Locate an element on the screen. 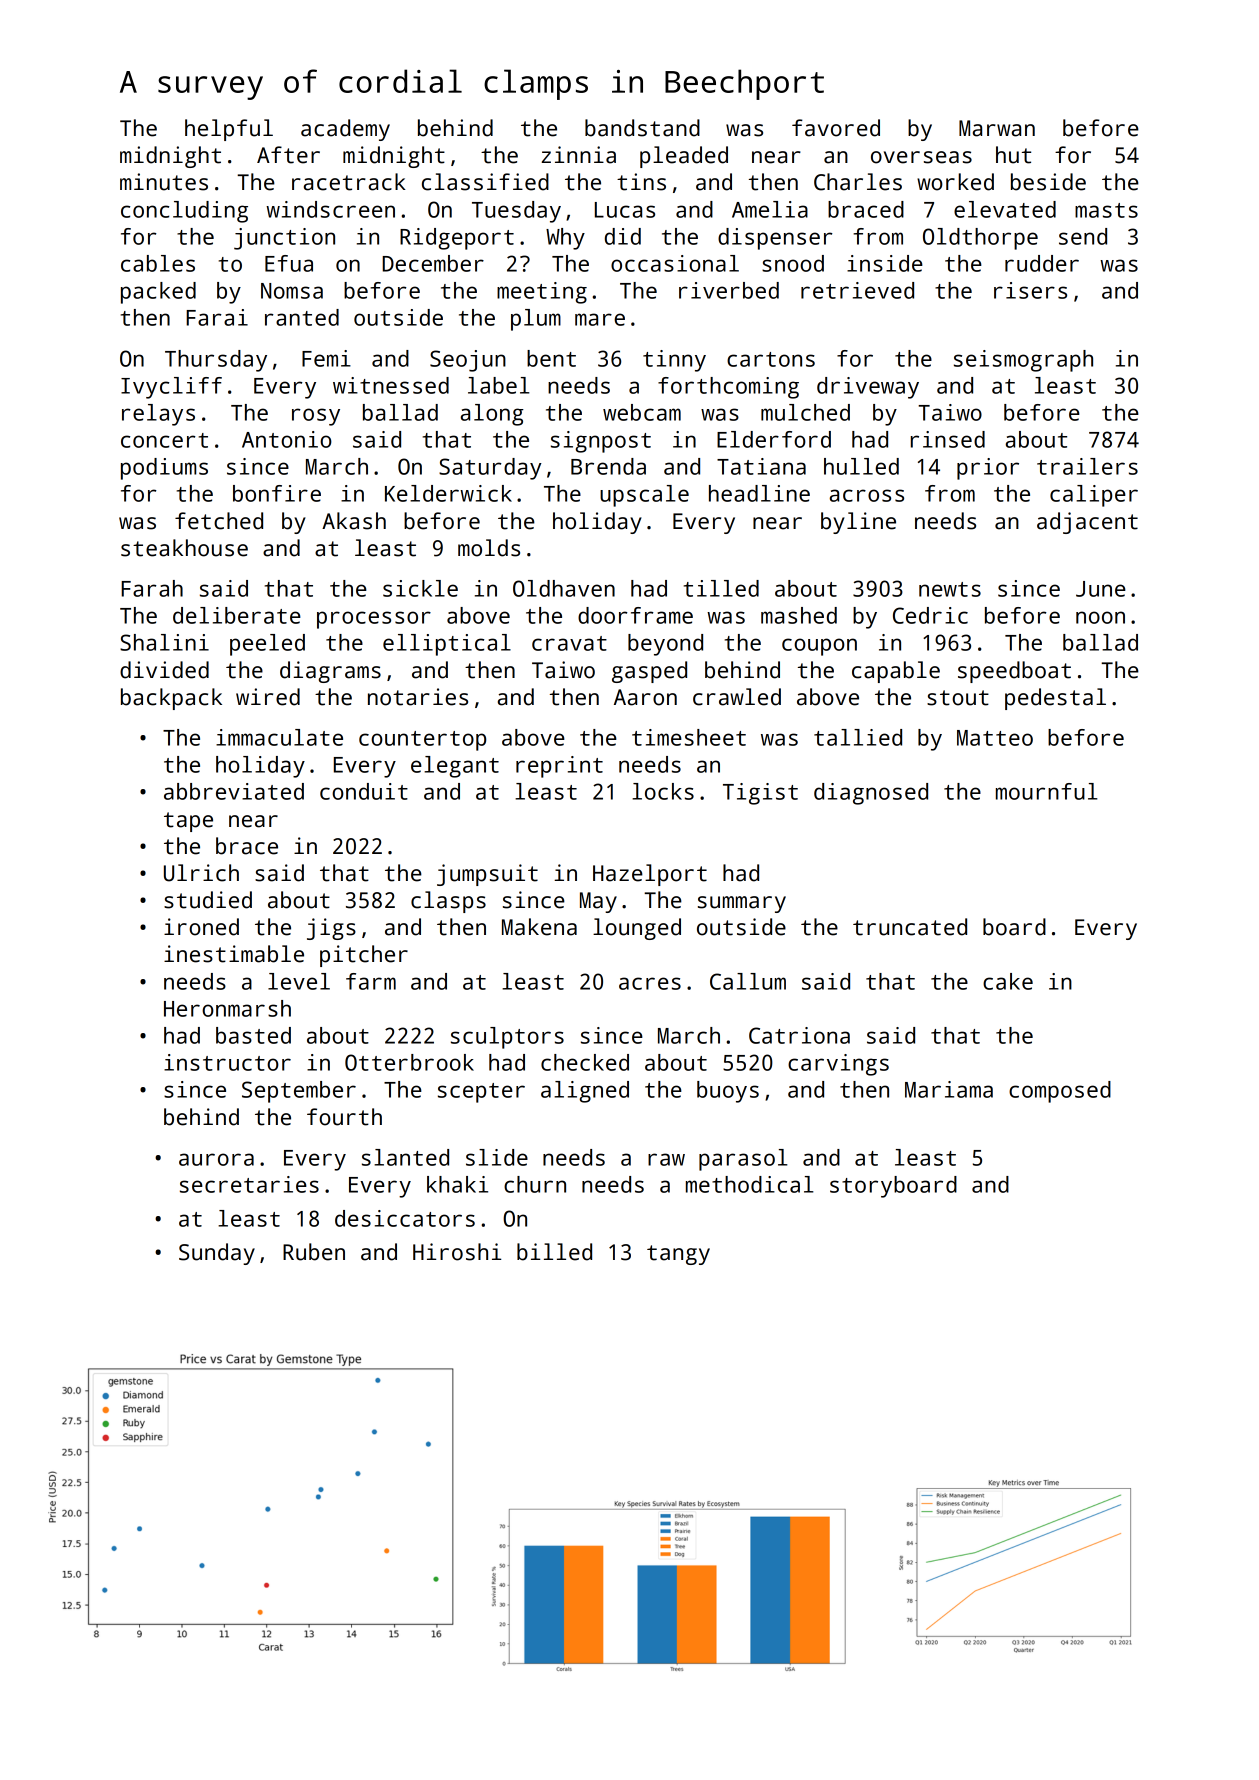 The image size is (1259, 1780). bandstand is located at coordinates (642, 128).
